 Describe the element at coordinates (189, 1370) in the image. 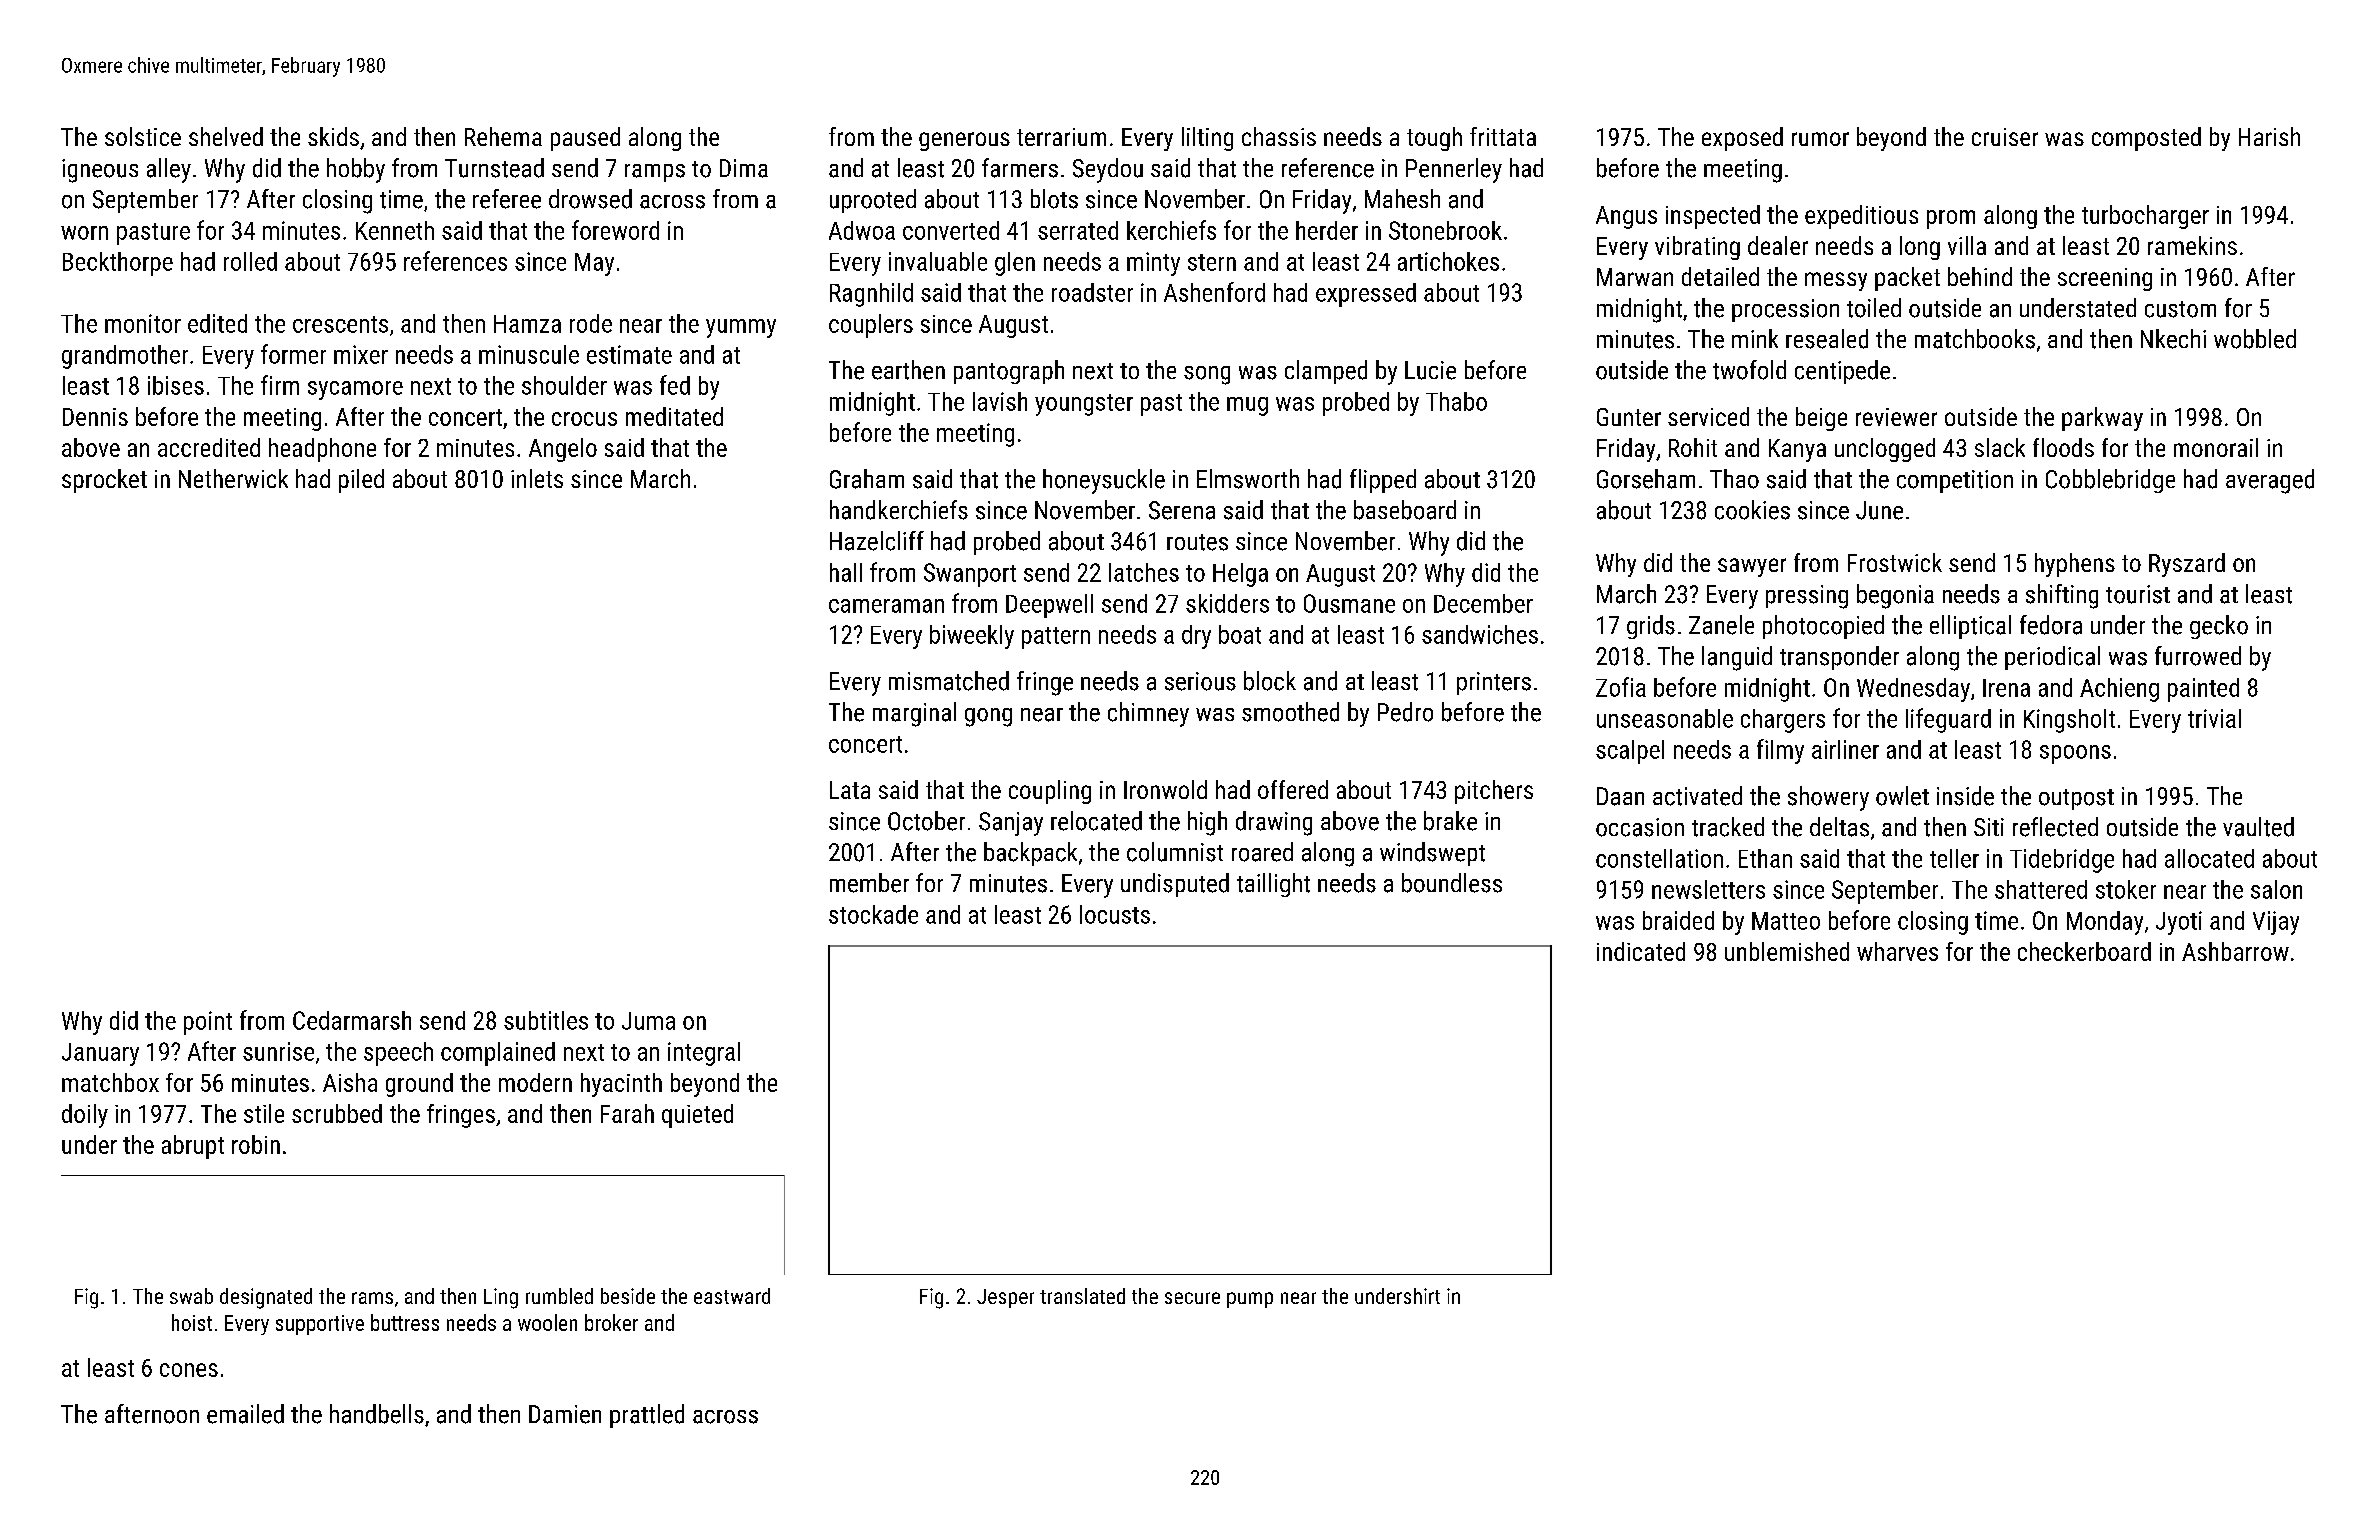

I see `cones` at that location.
